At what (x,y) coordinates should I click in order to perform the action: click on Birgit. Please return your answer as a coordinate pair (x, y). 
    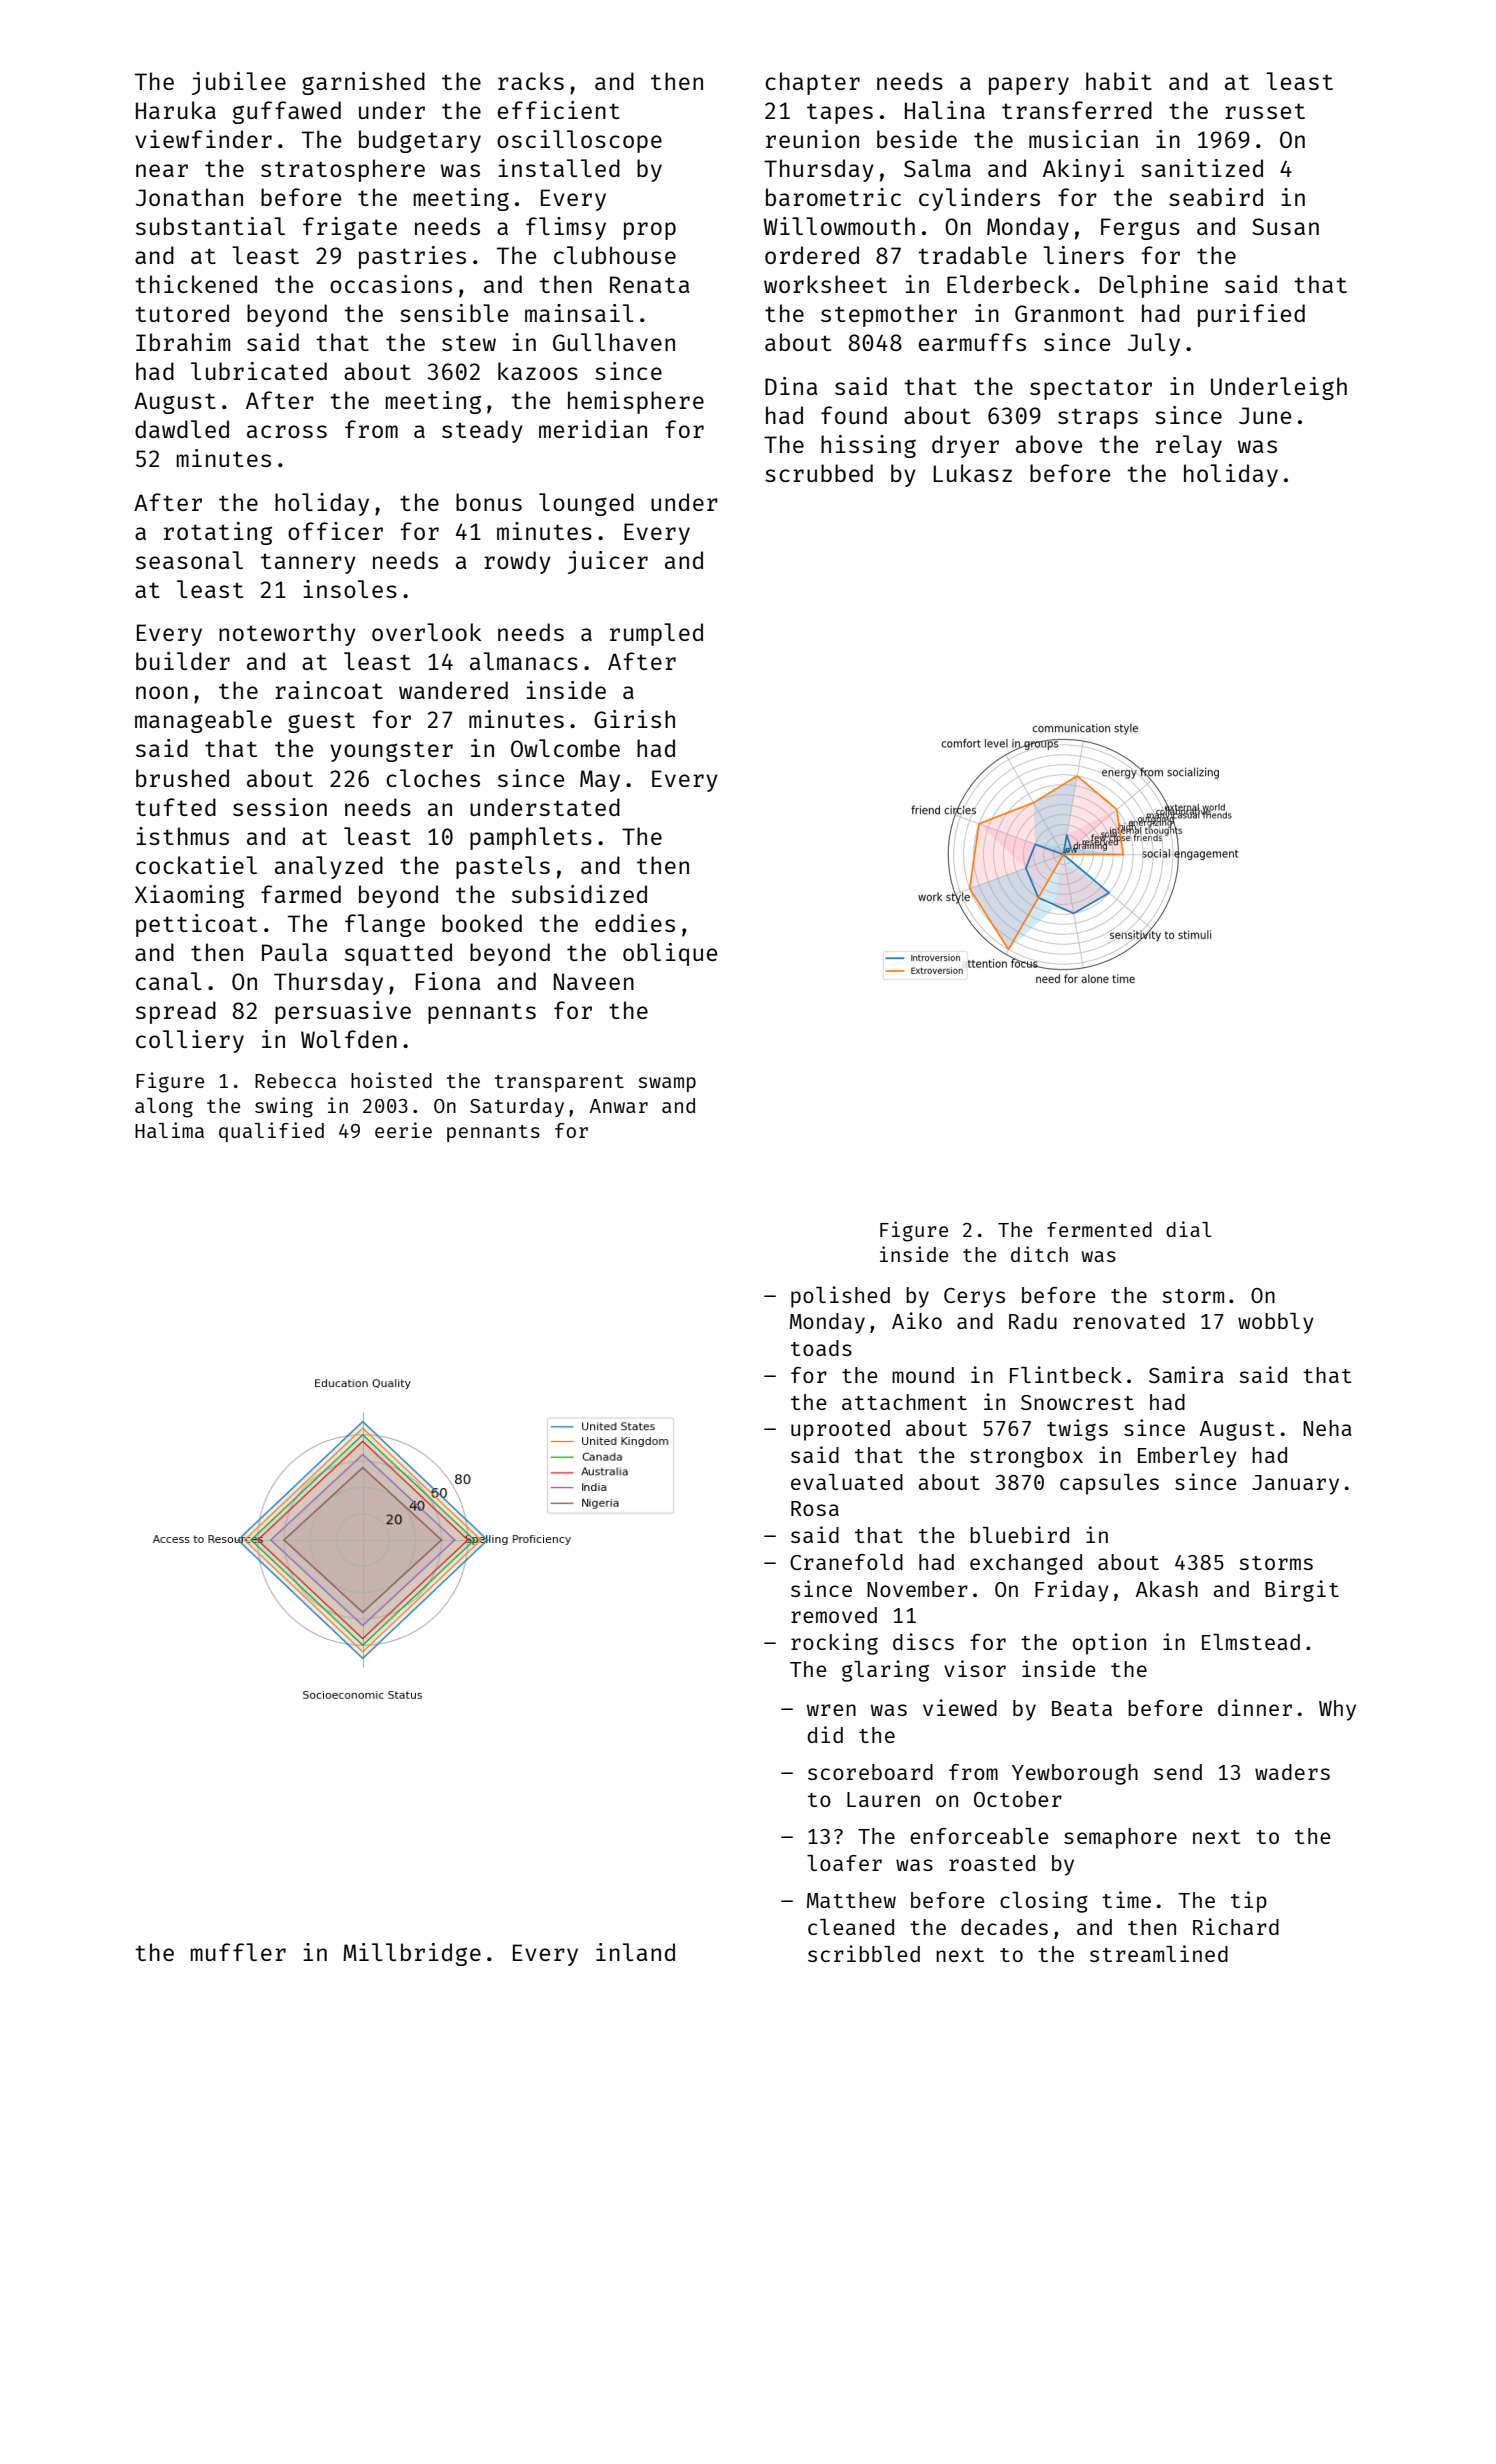
    Looking at the image, I should click on (1302, 1591).
